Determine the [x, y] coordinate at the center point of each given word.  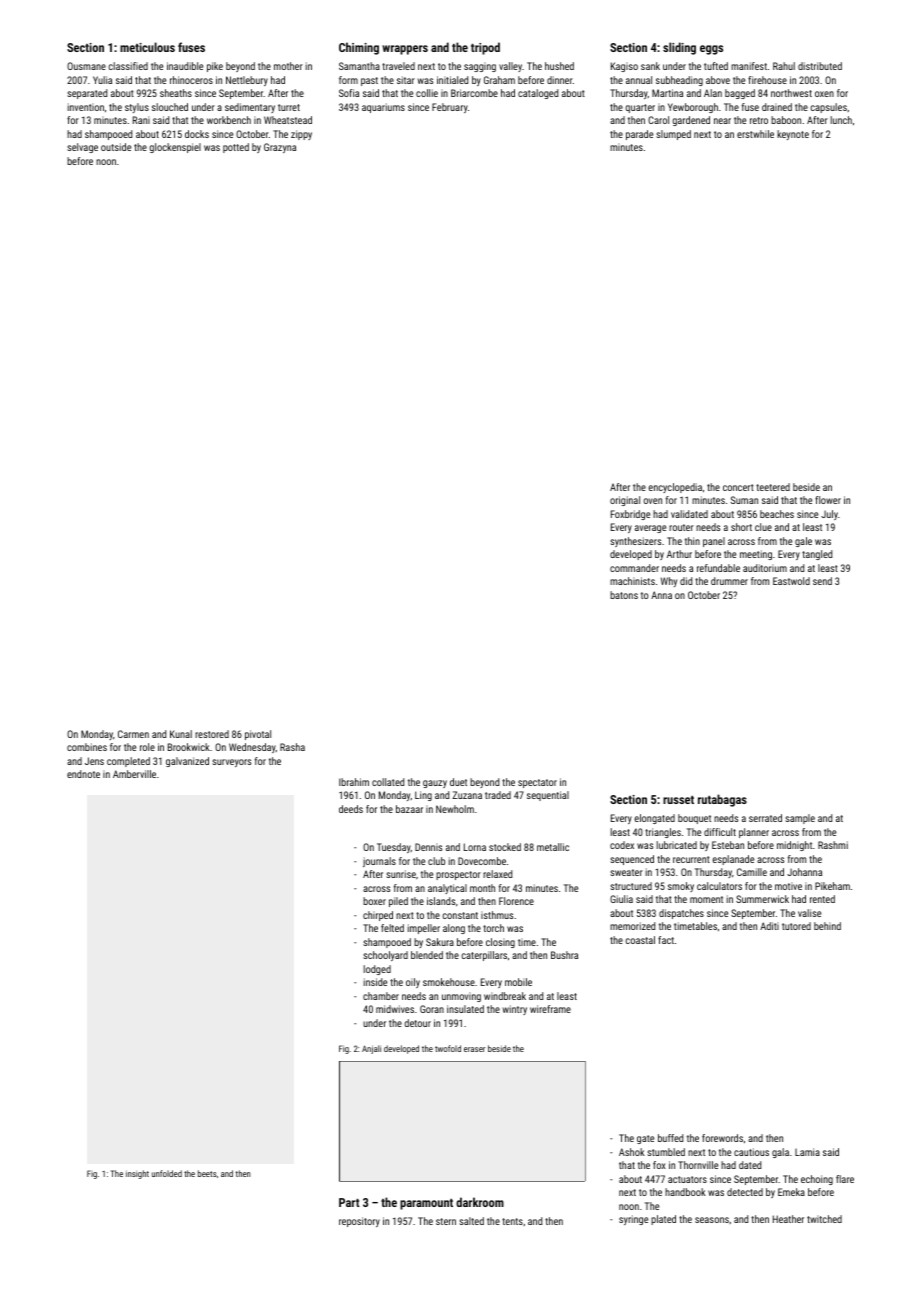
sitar [406, 80]
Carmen [133, 734]
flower [828, 500]
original [625, 501]
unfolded [167, 1173]
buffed [670, 1138]
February [450, 108]
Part [349, 1202]
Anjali [371, 1049]
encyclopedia [675, 488]
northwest [791, 93]
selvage [82, 148]
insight [137, 1174]
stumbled [666, 1152]
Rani [141, 120]
